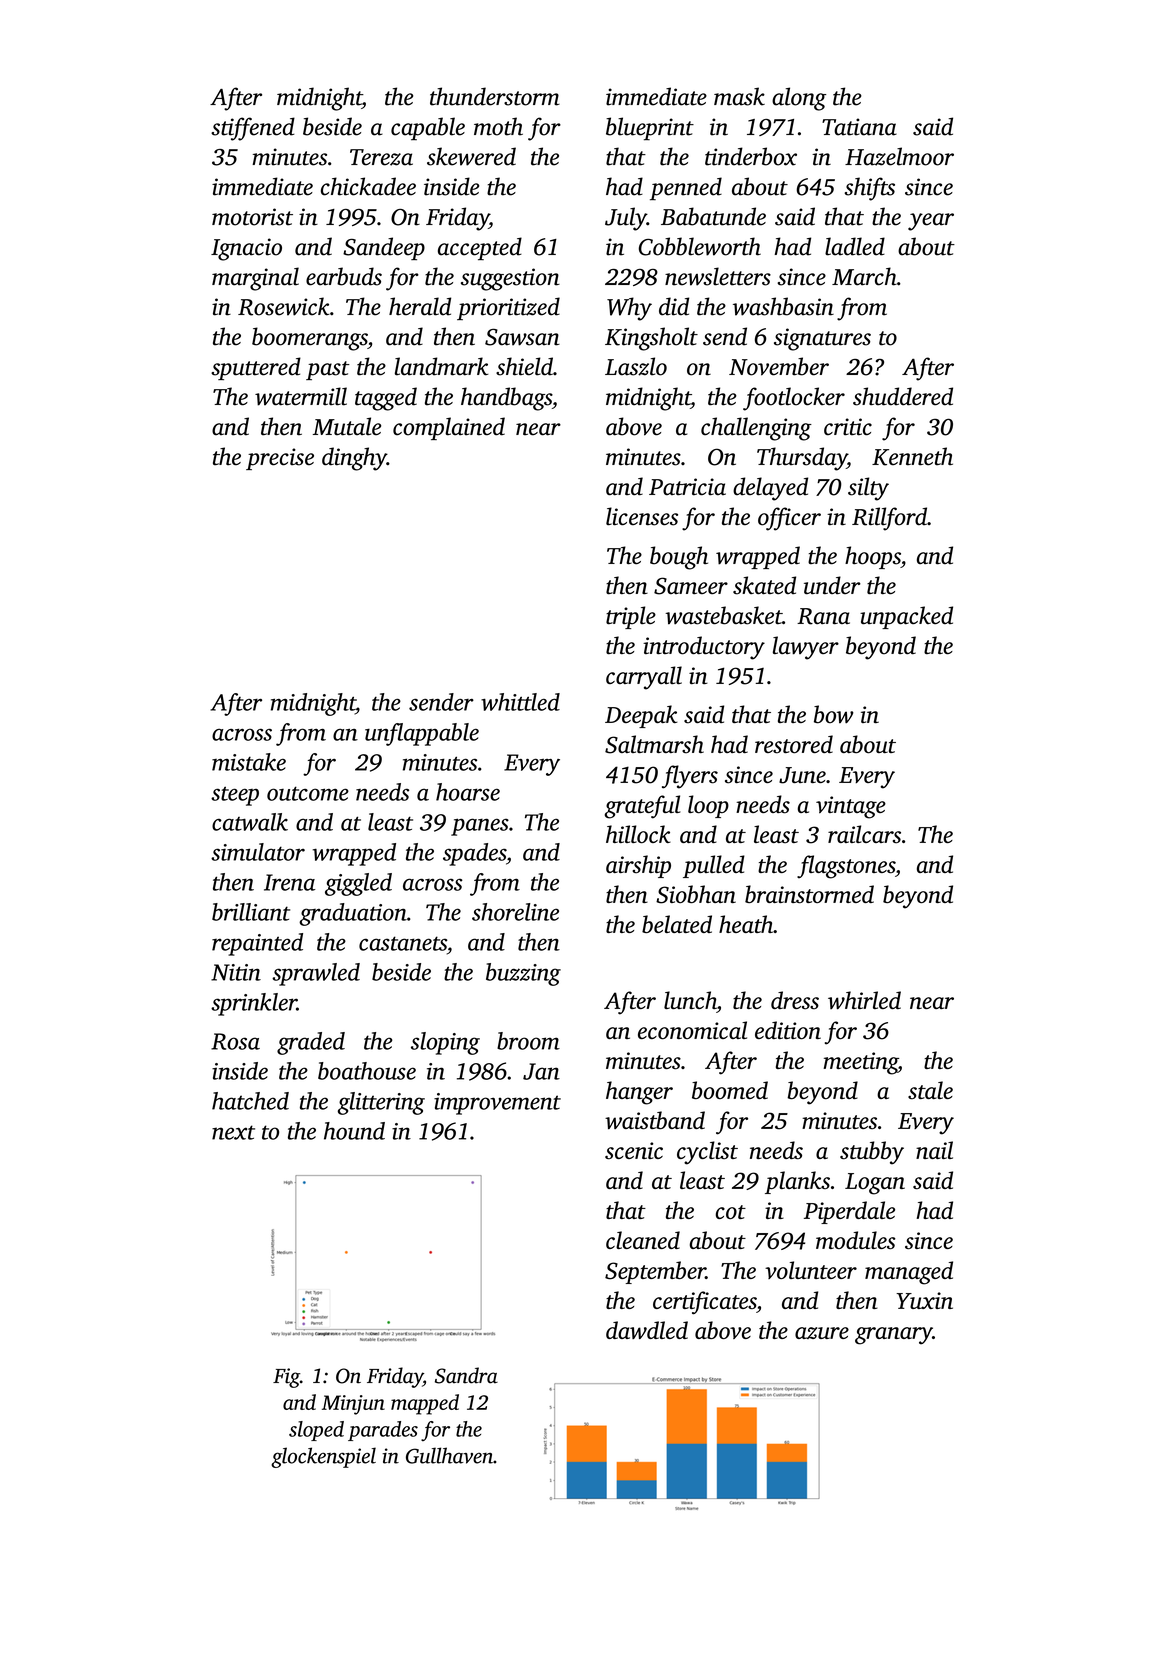 This screenshot has width=1165, height=1654. I want to click on along, so click(799, 99).
